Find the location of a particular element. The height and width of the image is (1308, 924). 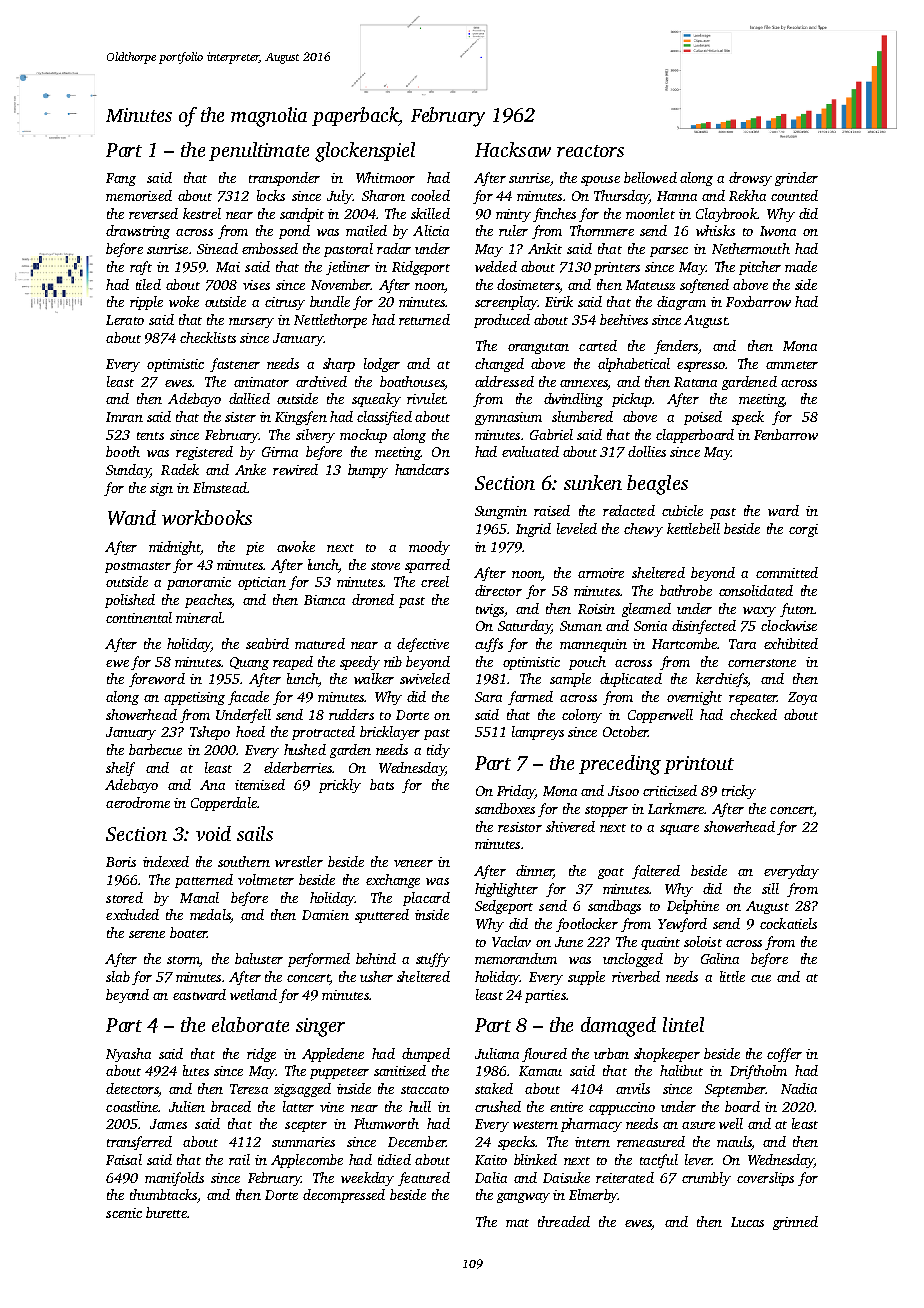

scenic is located at coordinates (124, 1213).
